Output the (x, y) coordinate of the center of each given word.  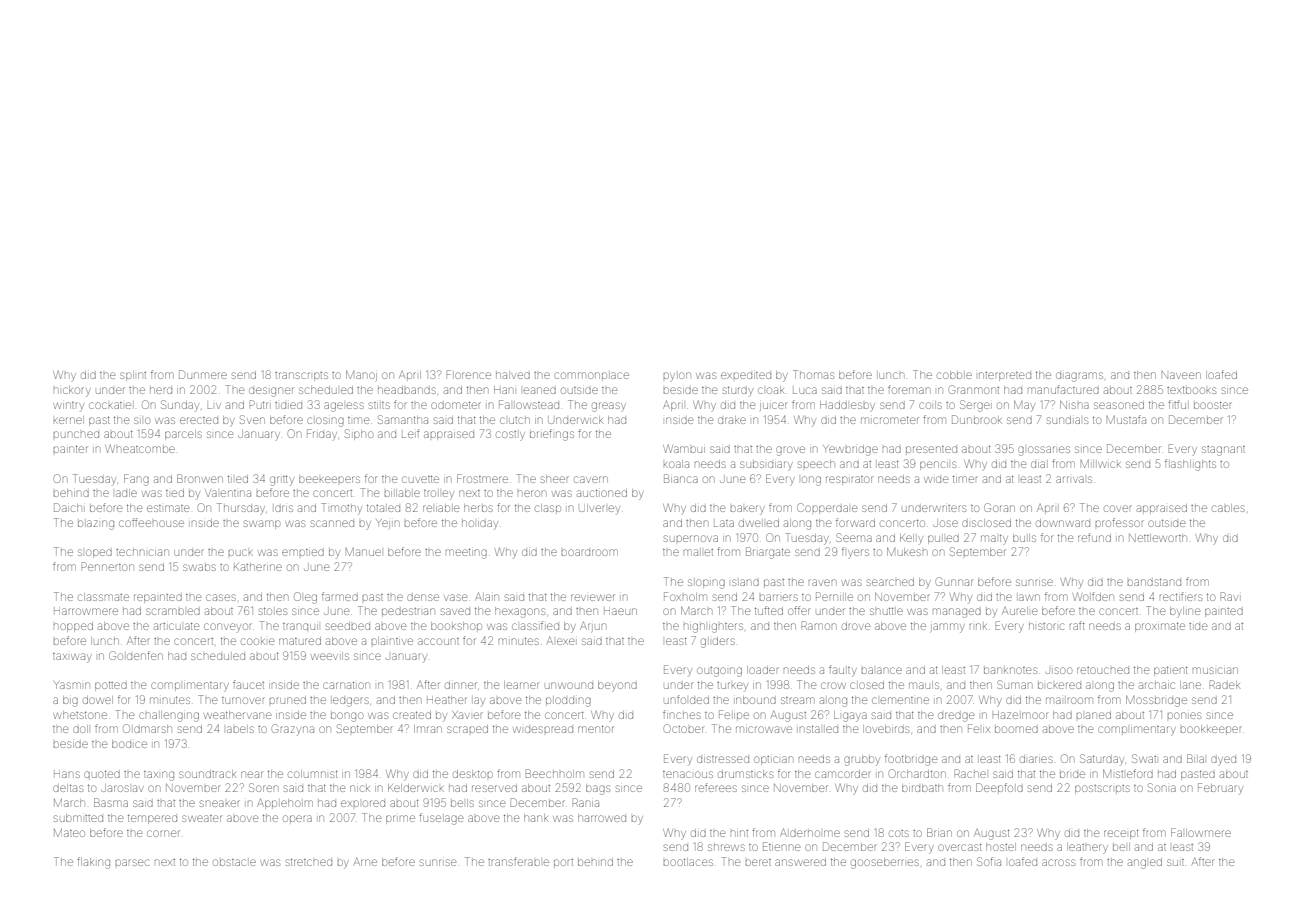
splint (133, 376)
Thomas (813, 374)
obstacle (234, 862)
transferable (518, 861)
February (1220, 789)
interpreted (1005, 376)
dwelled (759, 523)
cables (1228, 508)
